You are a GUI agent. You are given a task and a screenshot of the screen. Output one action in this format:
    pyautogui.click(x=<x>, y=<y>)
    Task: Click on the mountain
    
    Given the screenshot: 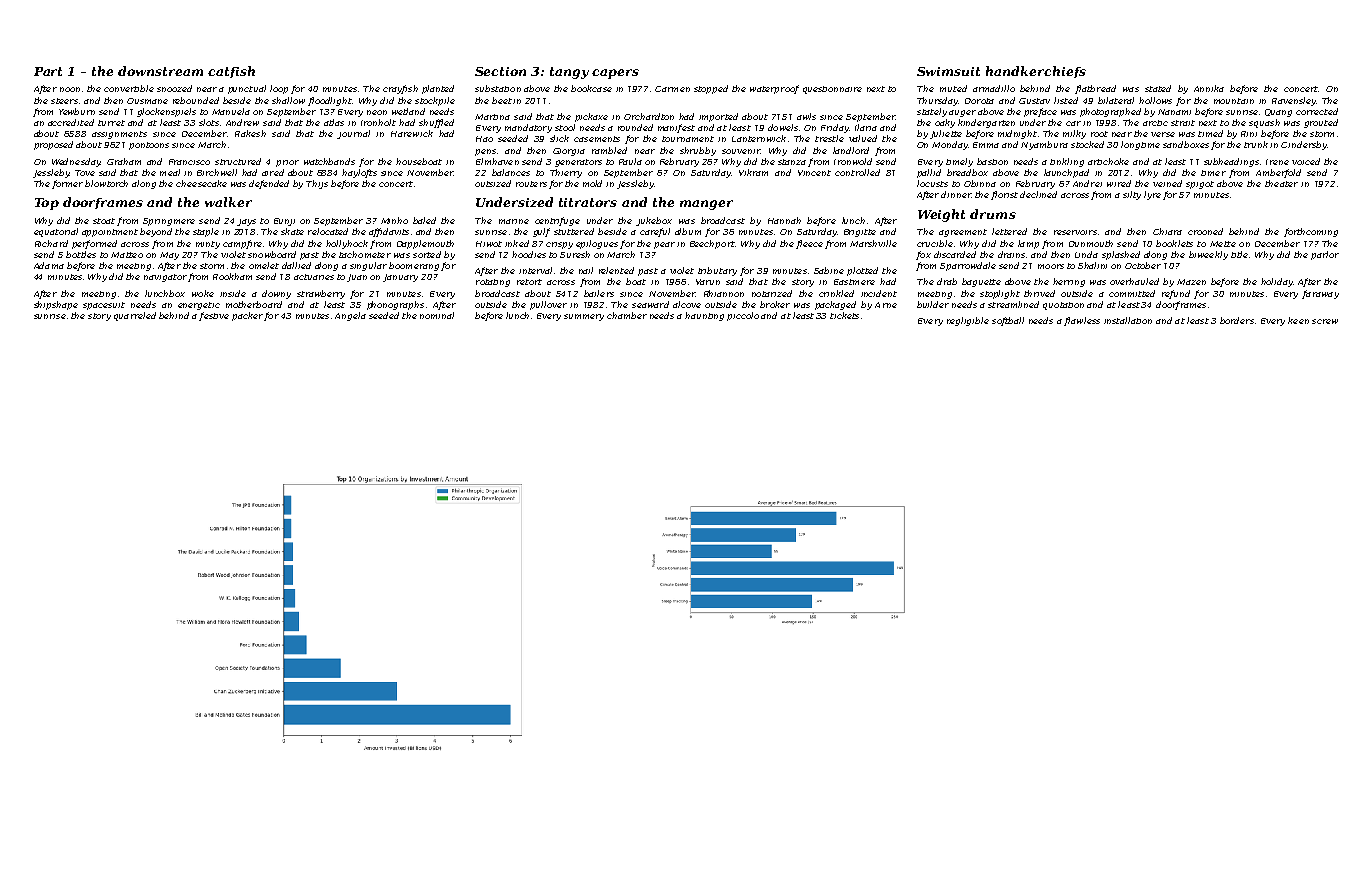 What is the action you would take?
    pyautogui.click(x=1234, y=101)
